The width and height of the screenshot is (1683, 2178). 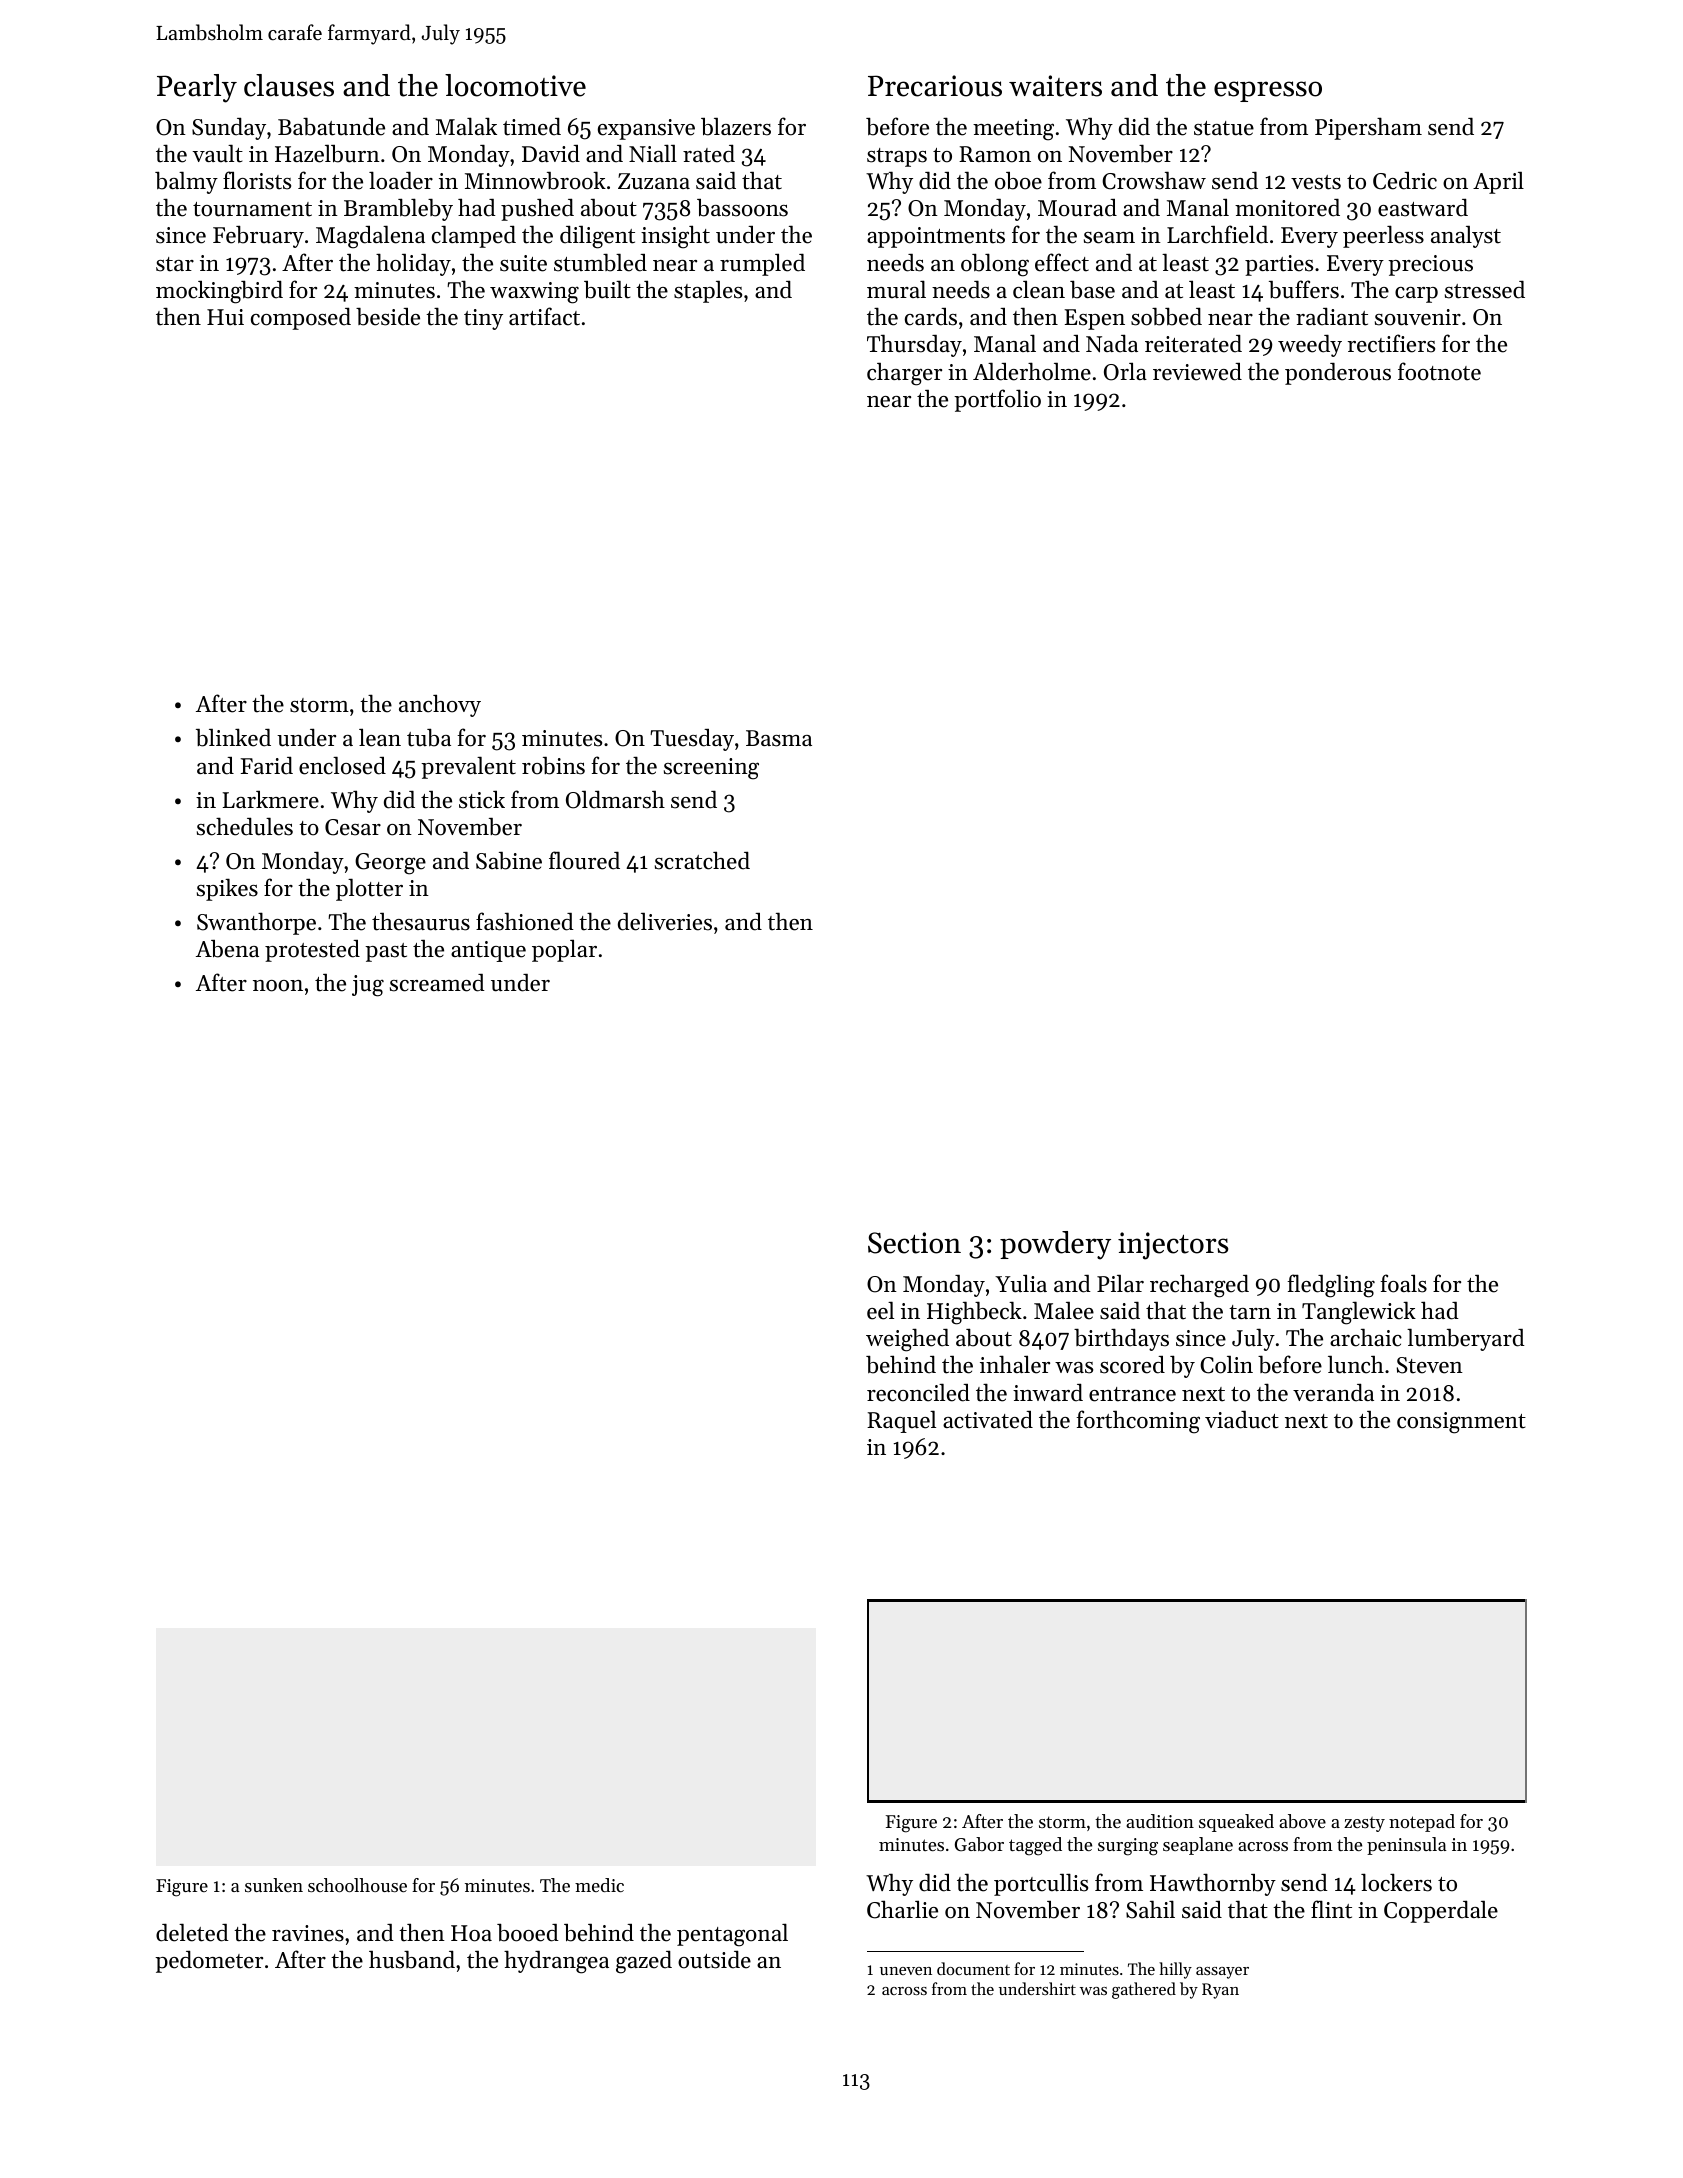 What do you see at coordinates (1439, 371) in the screenshot?
I see `footnote` at bounding box center [1439, 371].
